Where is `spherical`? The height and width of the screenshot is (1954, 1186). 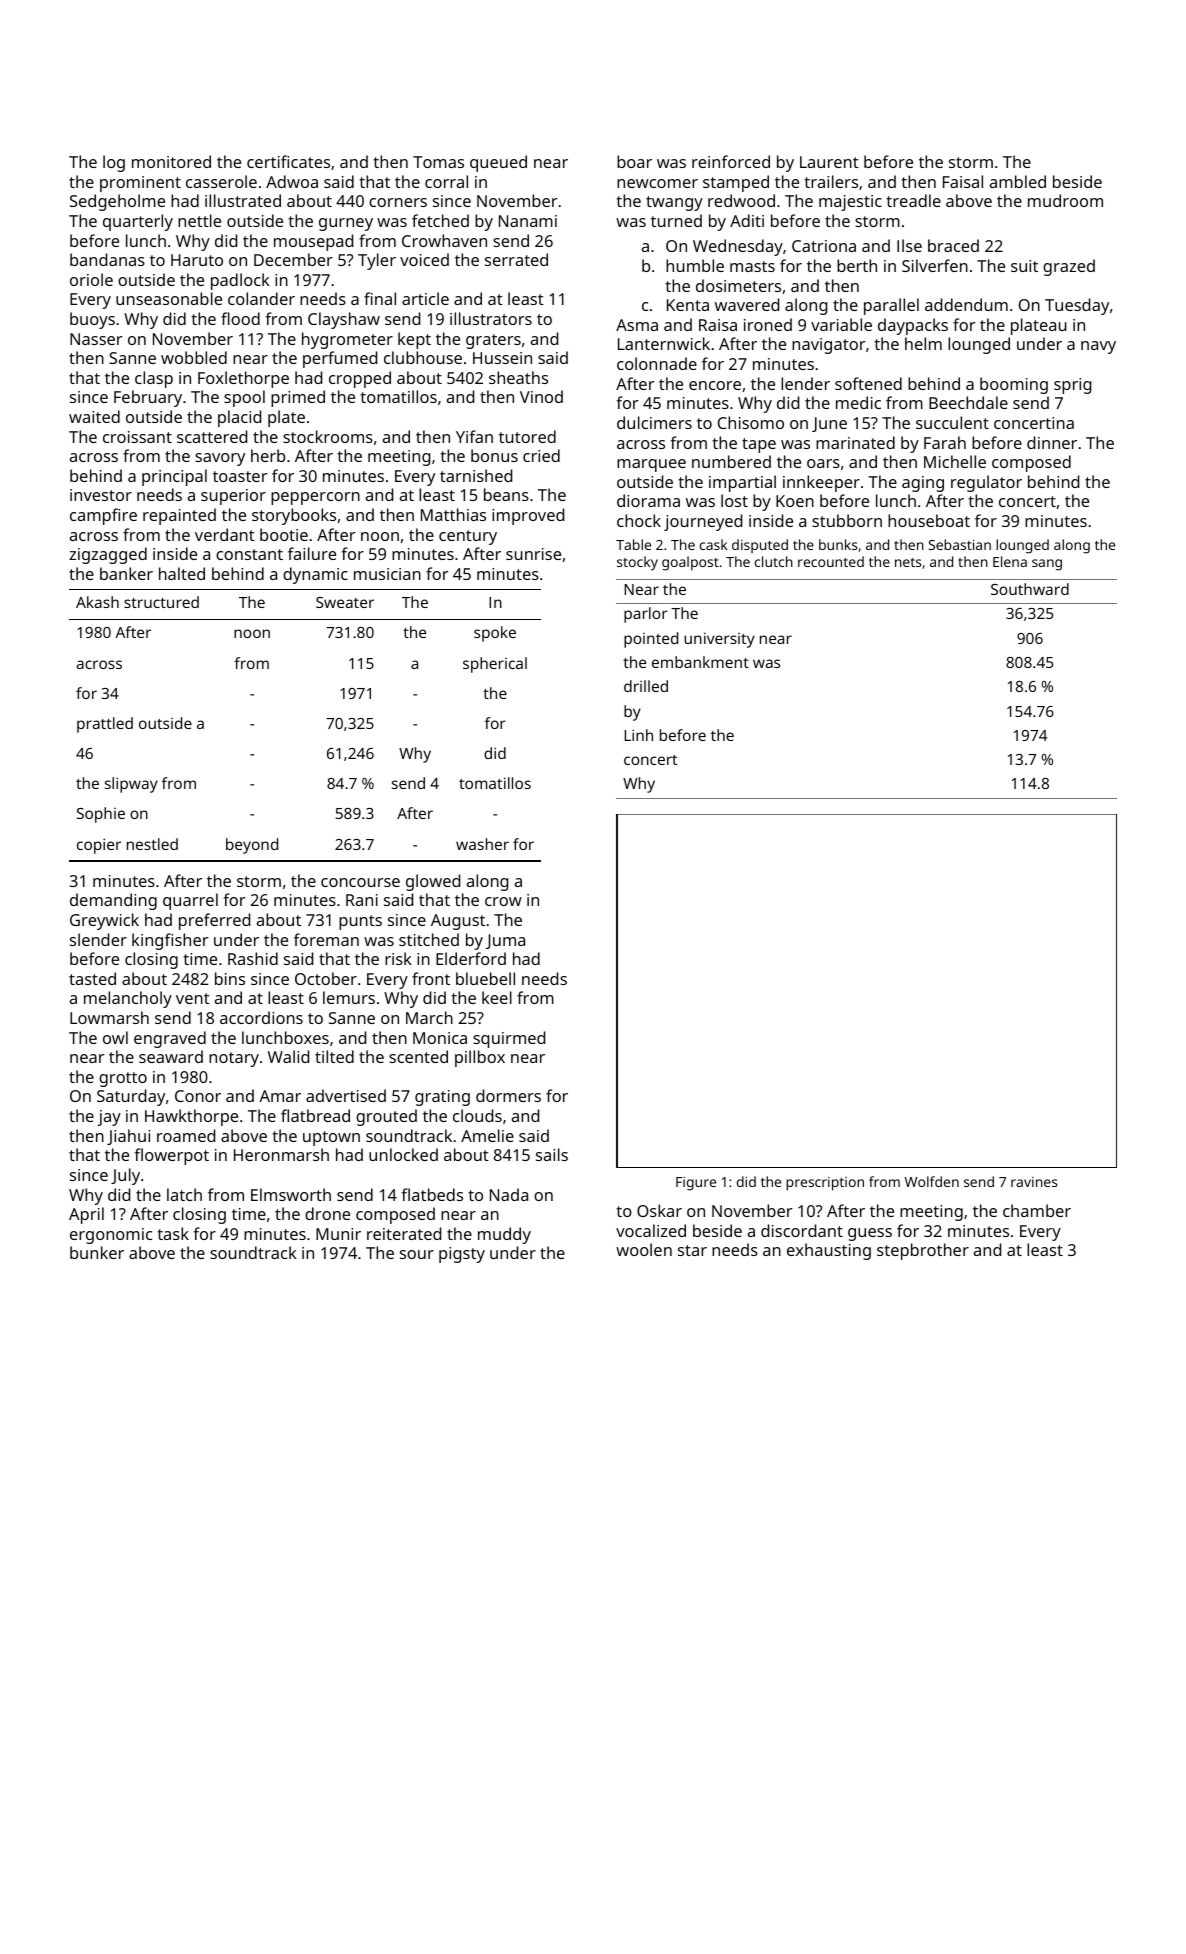 spherical is located at coordinates (495, 665).
